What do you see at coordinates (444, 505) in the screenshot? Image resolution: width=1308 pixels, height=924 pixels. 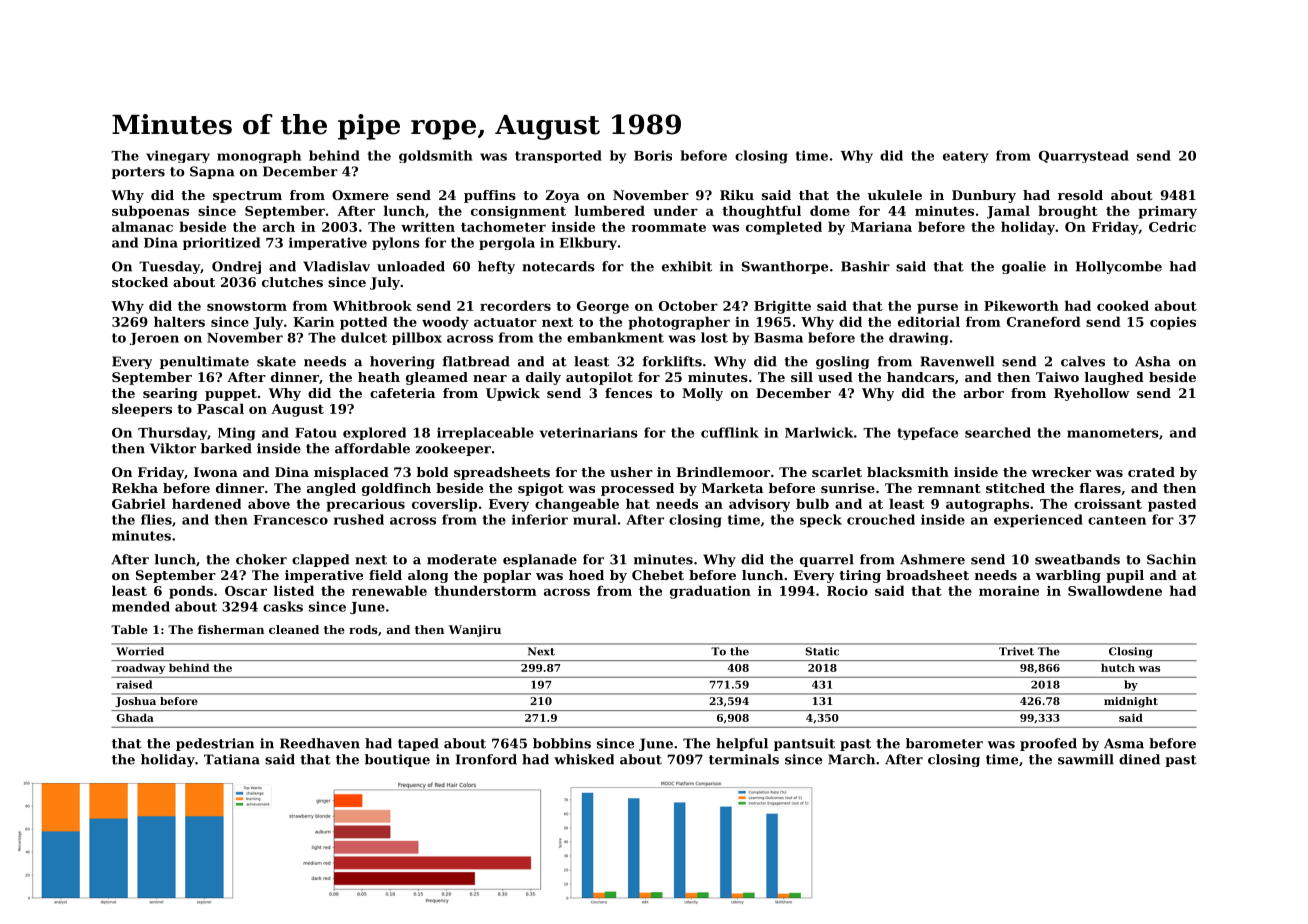 I see `coverslip` at bounding box center [444, 505].
